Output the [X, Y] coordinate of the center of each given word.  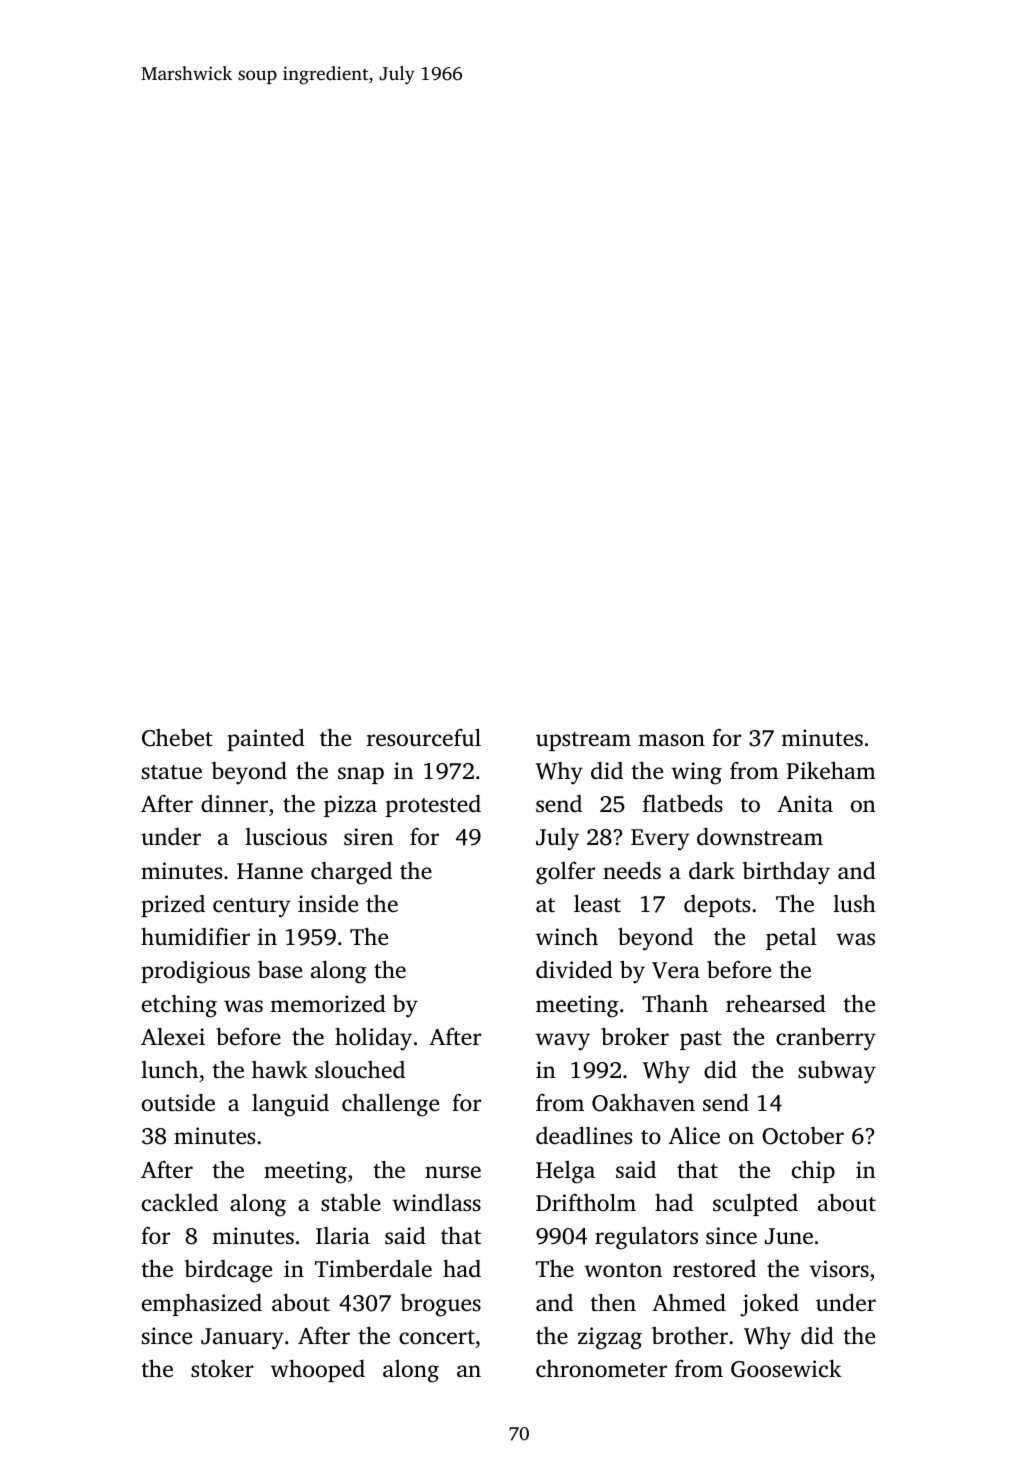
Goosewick [786, 1369]
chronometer [601, 1369]
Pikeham [831, 771]
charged [351, 873]
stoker [222, 1369]
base [280, 970]
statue [172, 772]
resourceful [424, 738]
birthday [786, 873]
